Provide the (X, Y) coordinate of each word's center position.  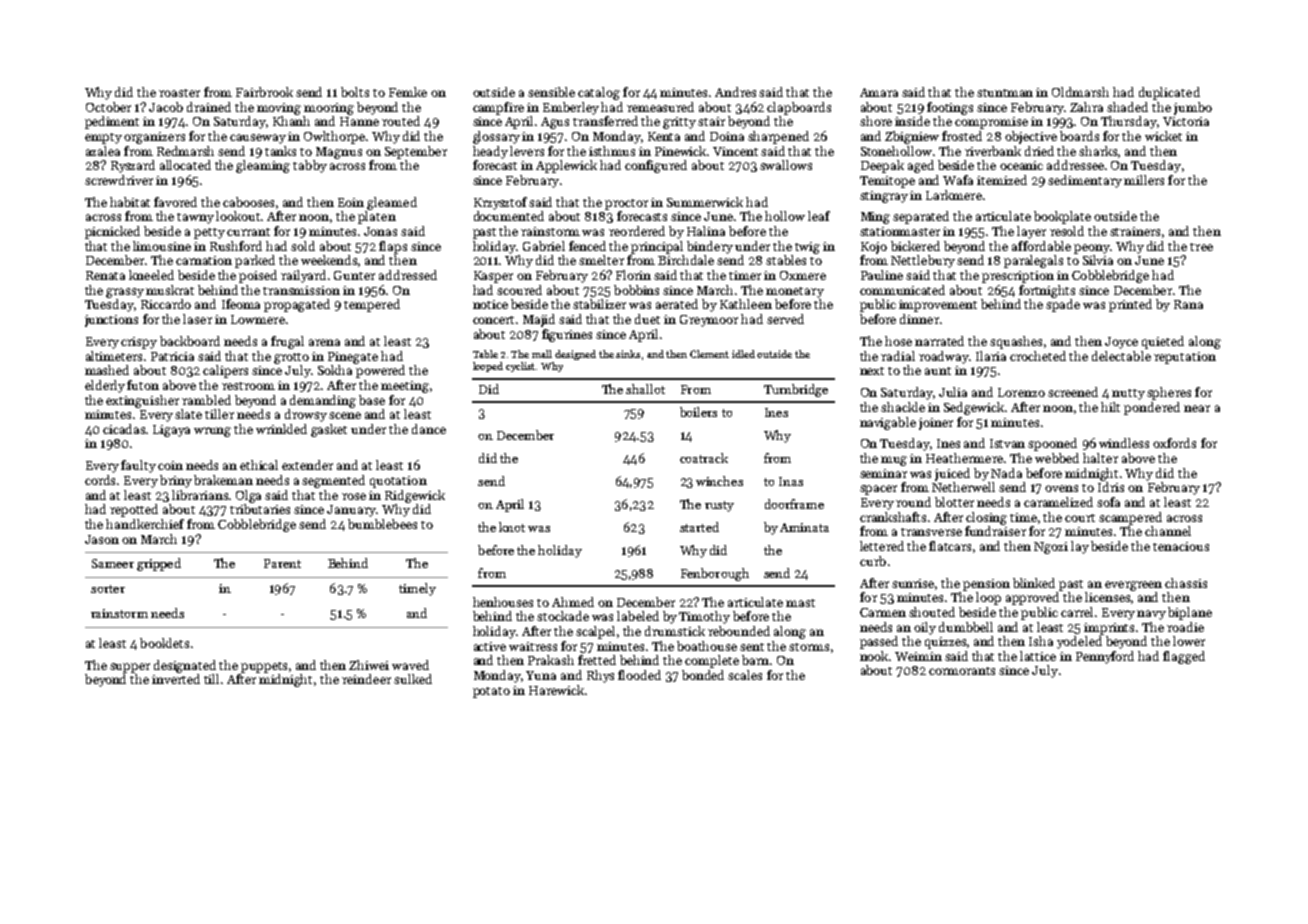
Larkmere (954, 195)
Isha (1041, 641)
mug (894, 461)
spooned (1052, 444)
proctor (626, 204)
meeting (405, 387)
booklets (164, 643)
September (416, 152)
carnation (204, 260)
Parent (282, 563)
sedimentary (1085, 181)
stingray (884, 197)
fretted (597, 660)
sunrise (913, 583)
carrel (1077, 612)
